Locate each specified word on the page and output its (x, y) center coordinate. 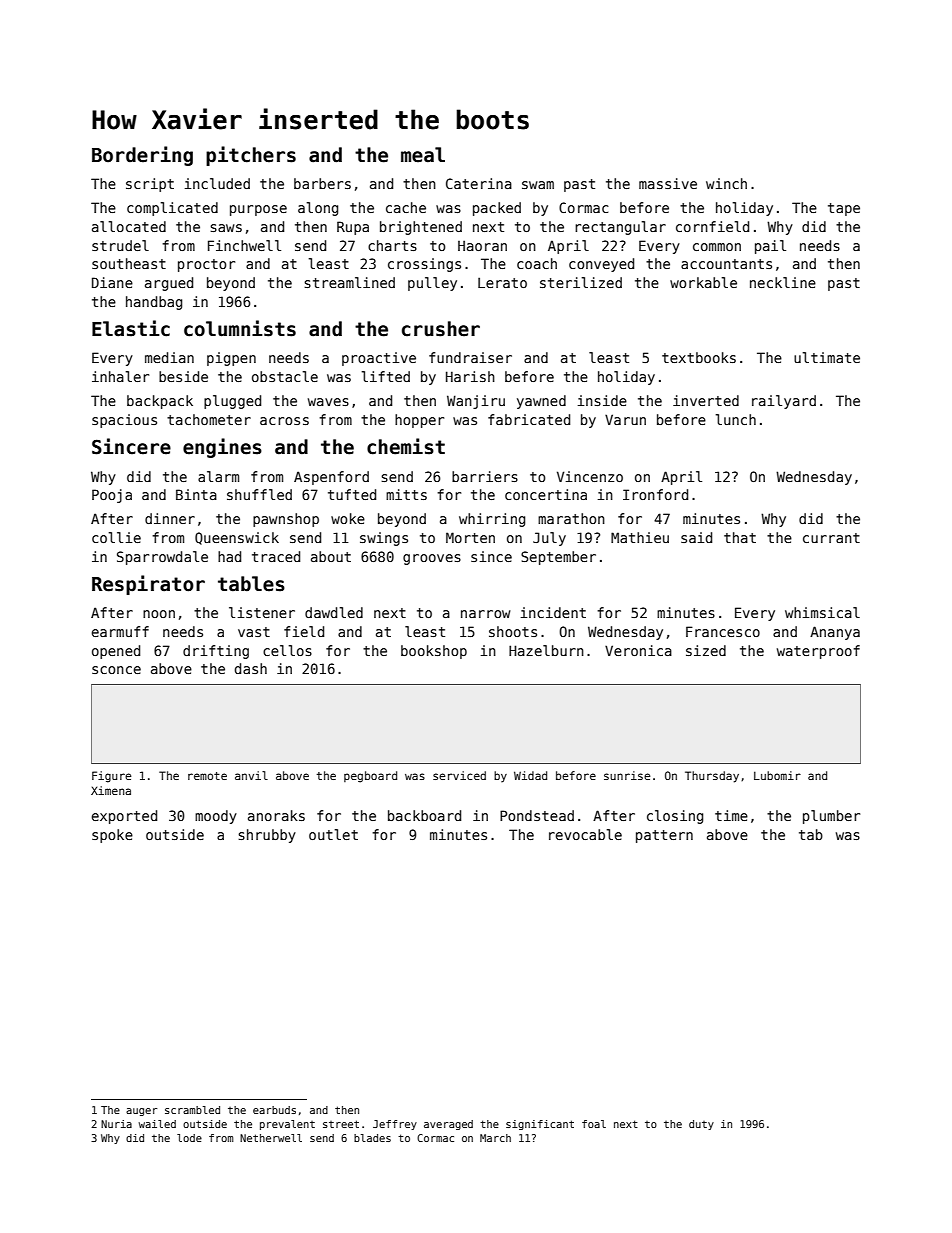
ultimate (827, 357)
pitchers (251, 156)
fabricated (529, 419)
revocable (585, 834)
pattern (664, 836)
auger (141, 1112)
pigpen (231, 359)
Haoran (482, 245)
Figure (111, 777)
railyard (784, 402)
